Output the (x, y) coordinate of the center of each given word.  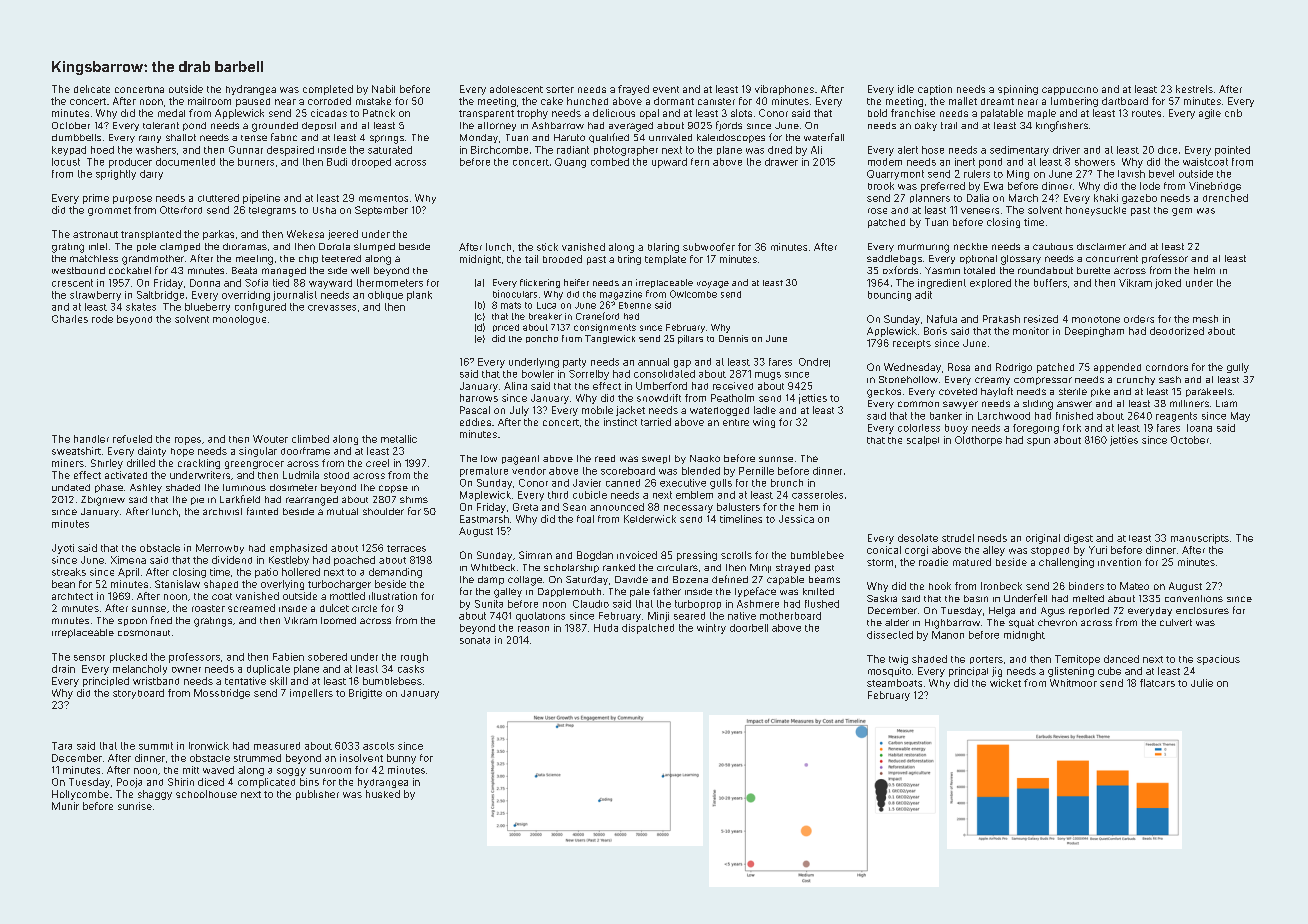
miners (68, 463)
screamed (251, 608)
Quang (570, 163)
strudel (958, 538)
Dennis (733, 338)
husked (383, 794)
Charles (70, 319)
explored (990, 283)
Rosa (959, 367)
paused (253, 102)
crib (1233, 113)
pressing (697, 556)
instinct (620, 422)
